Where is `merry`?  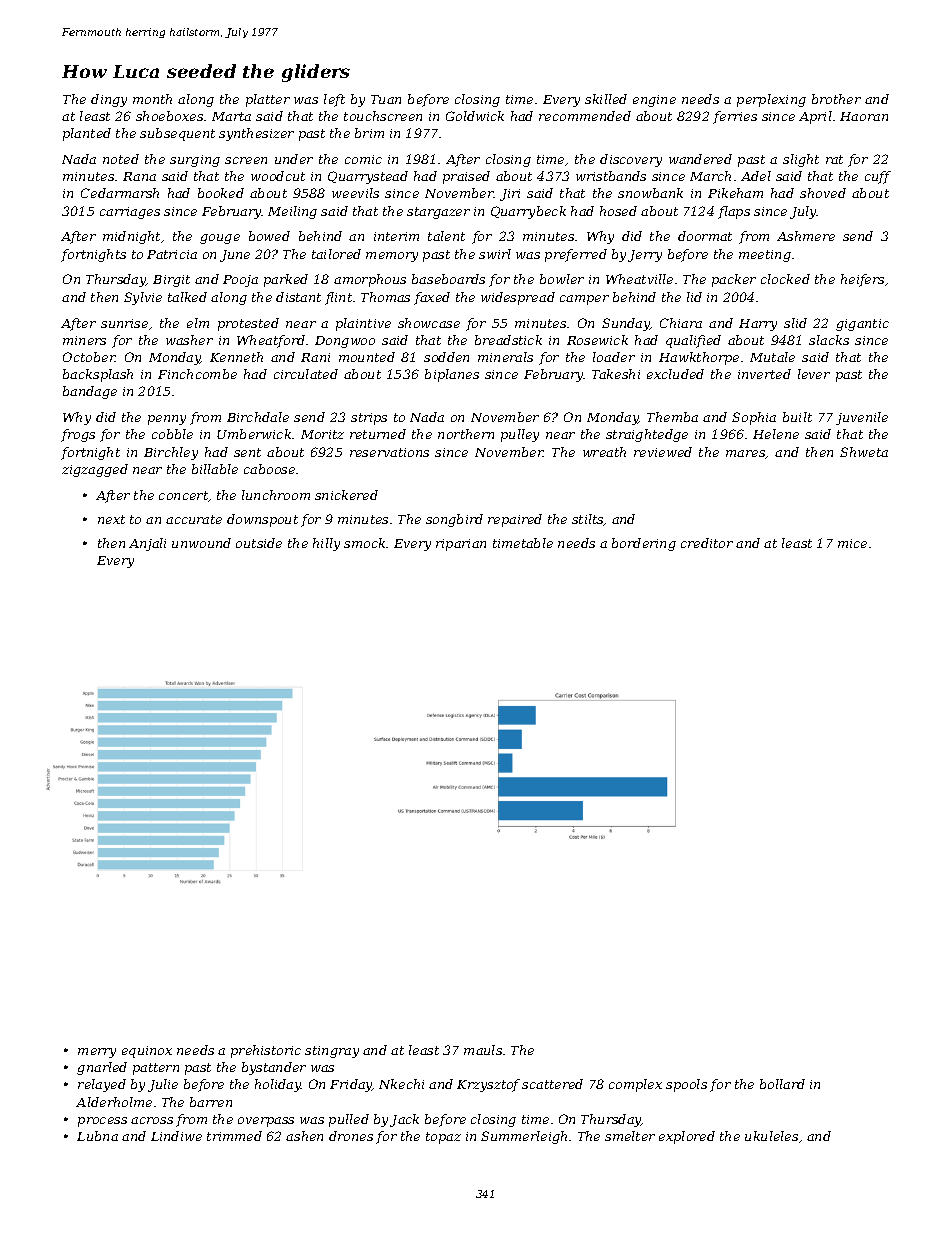
merry is located at coordinates (97, 1053).
